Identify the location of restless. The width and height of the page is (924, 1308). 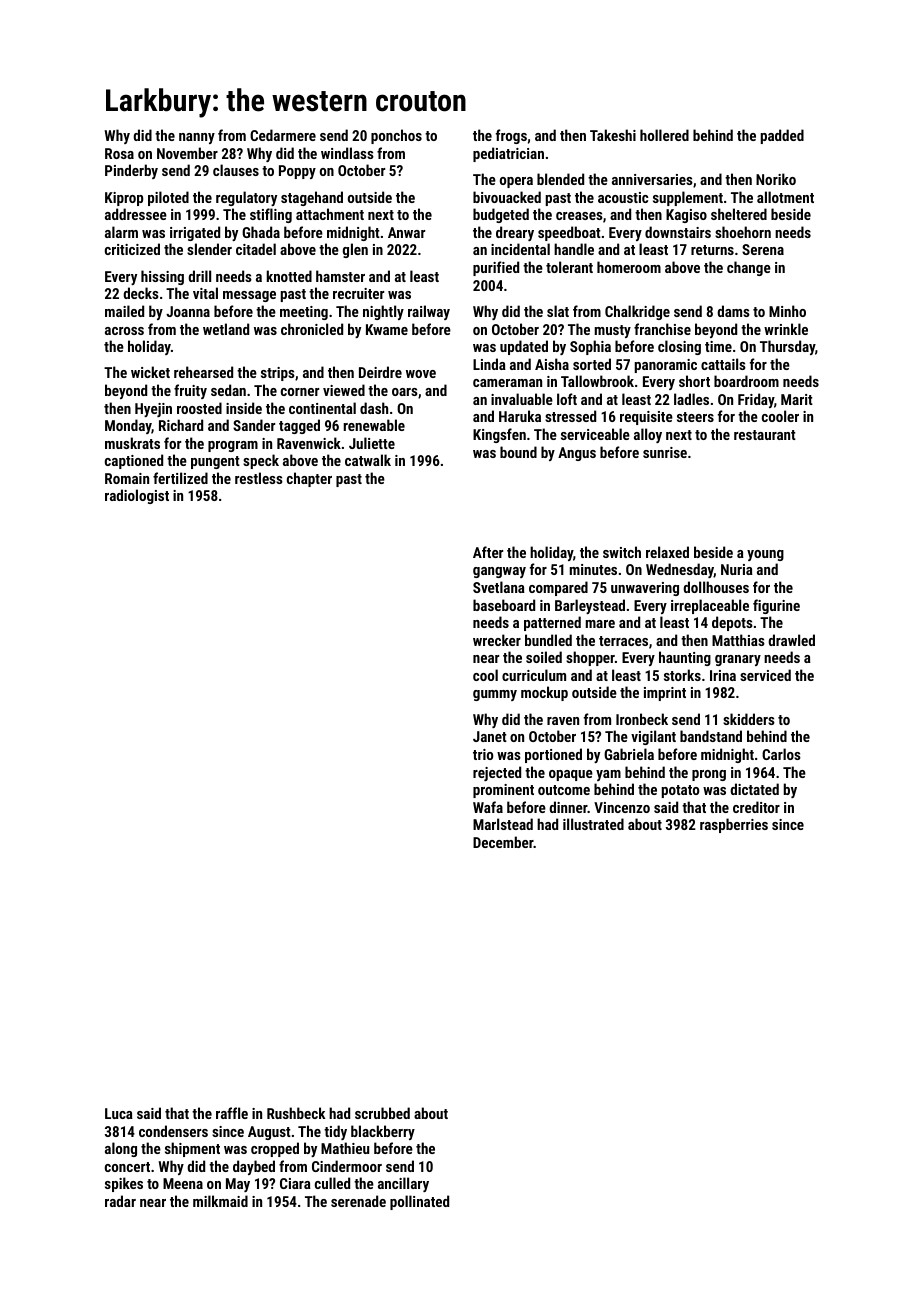
(259, 478).
